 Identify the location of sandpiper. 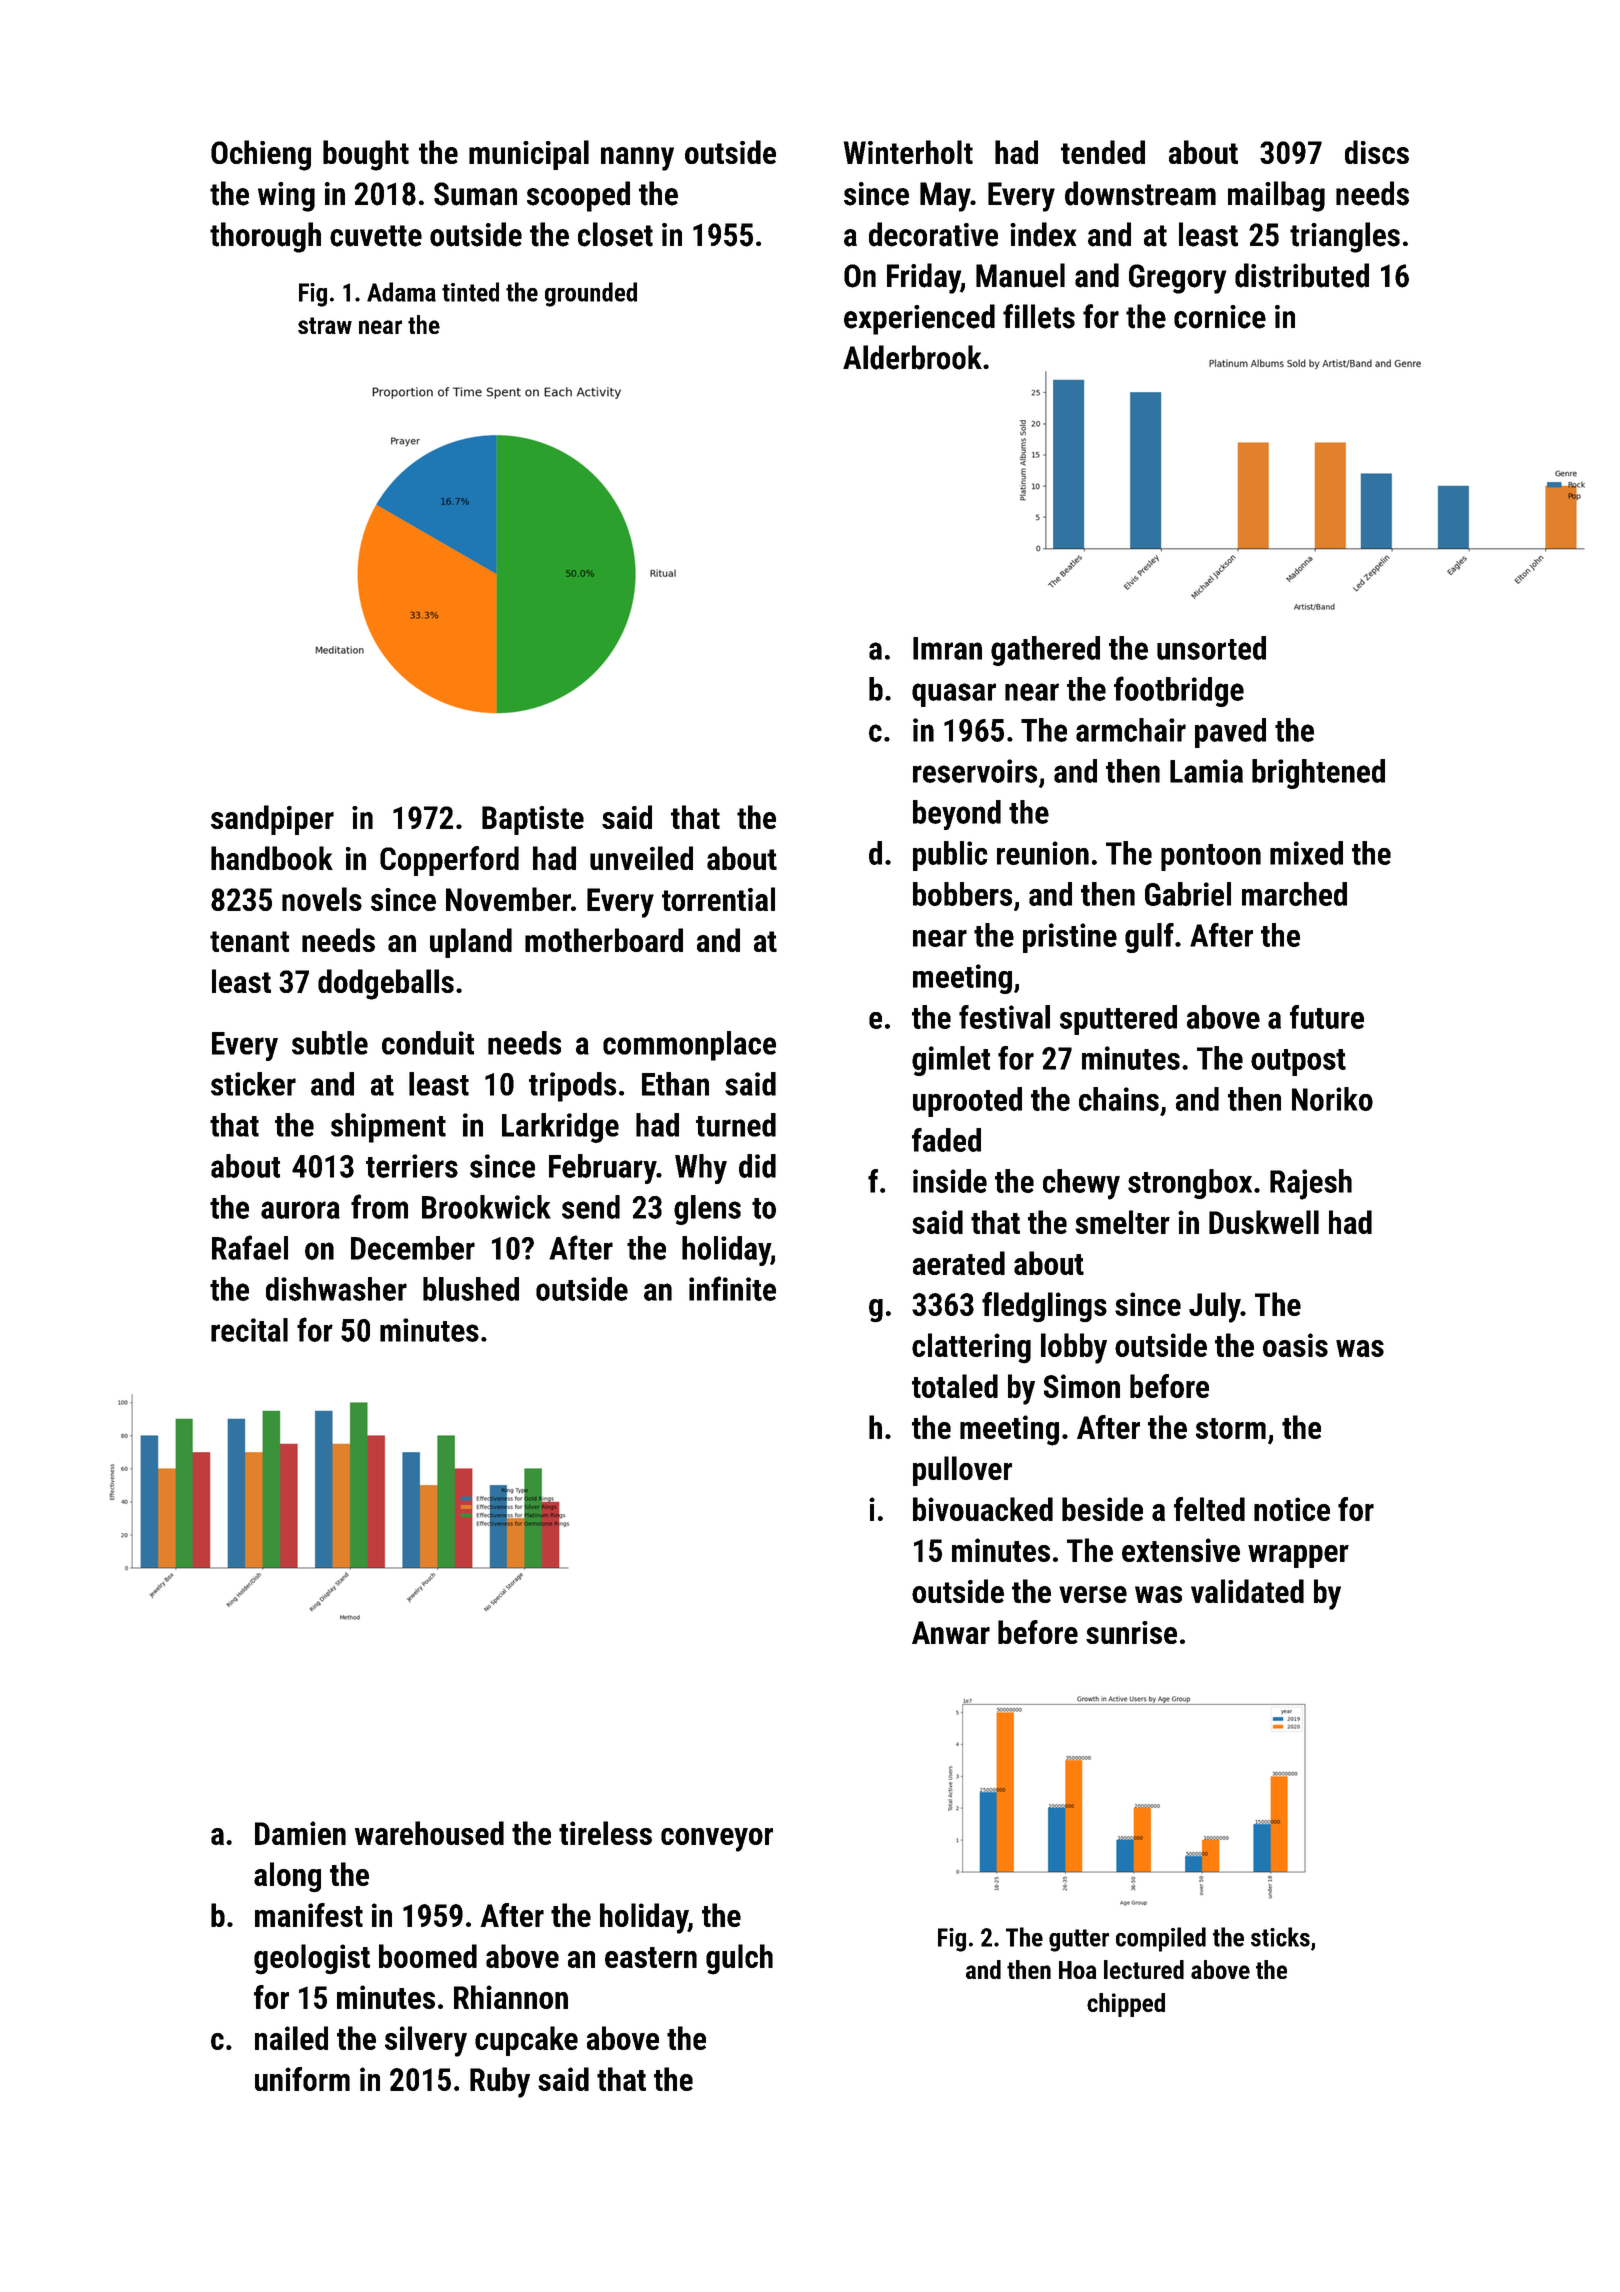
(272, 820).
